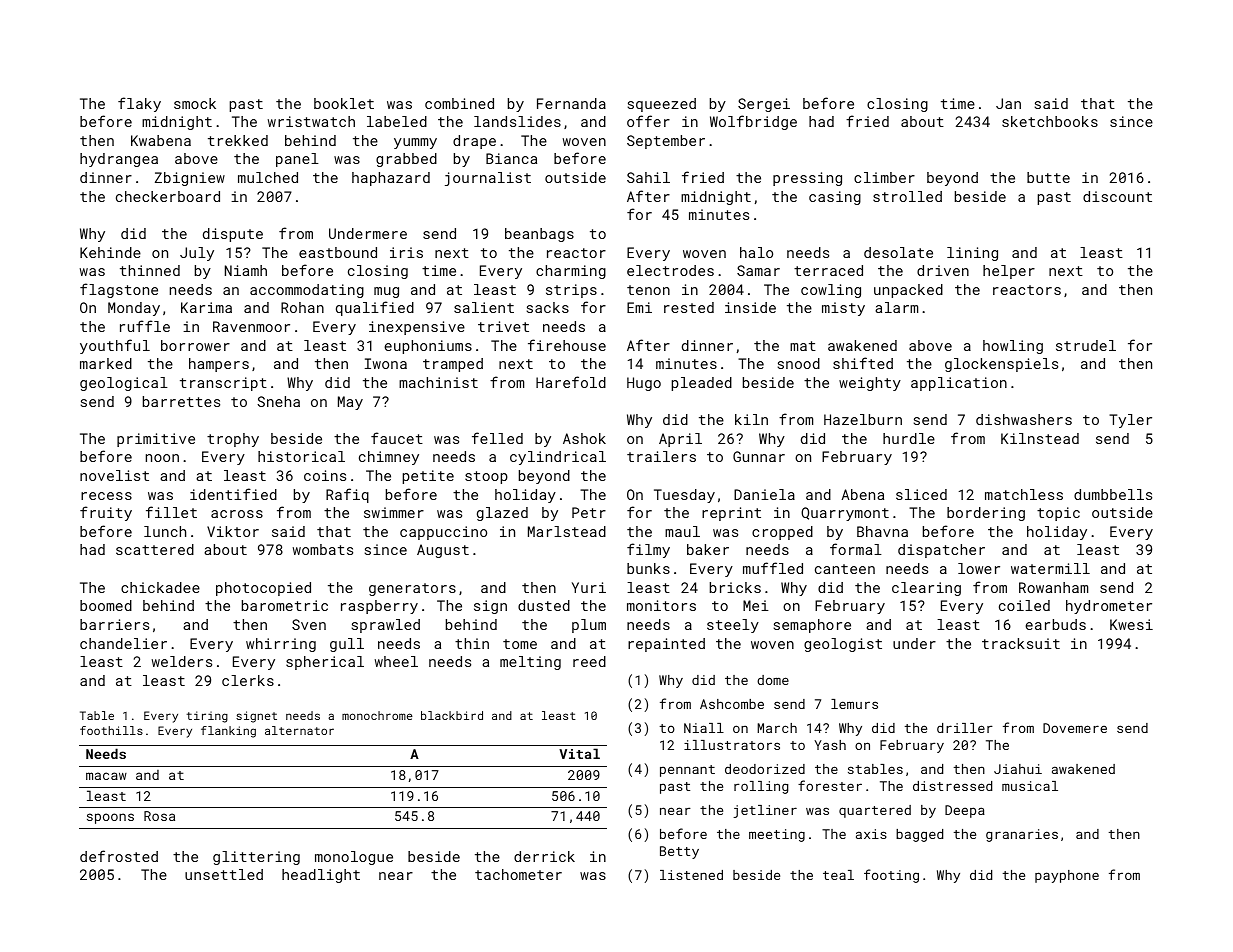  Describe the element at coordinates (979, 568) in the screenshot. I see `lower` at that location.
